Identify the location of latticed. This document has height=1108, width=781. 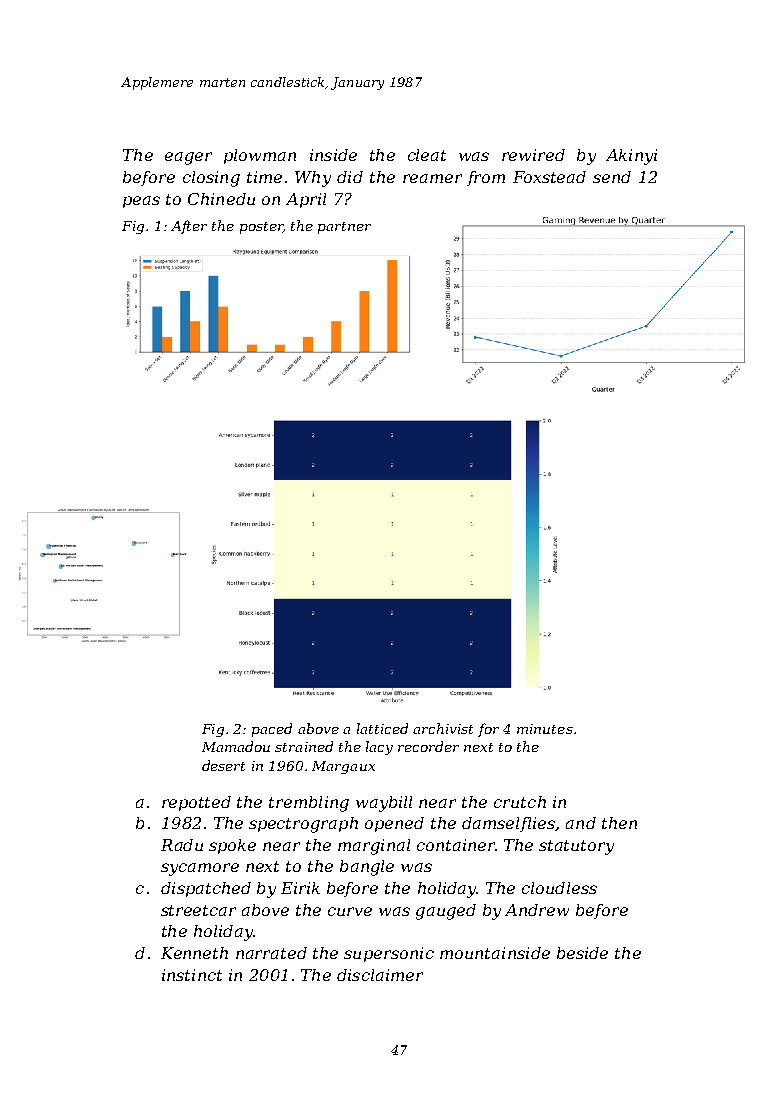
(382, 728).
